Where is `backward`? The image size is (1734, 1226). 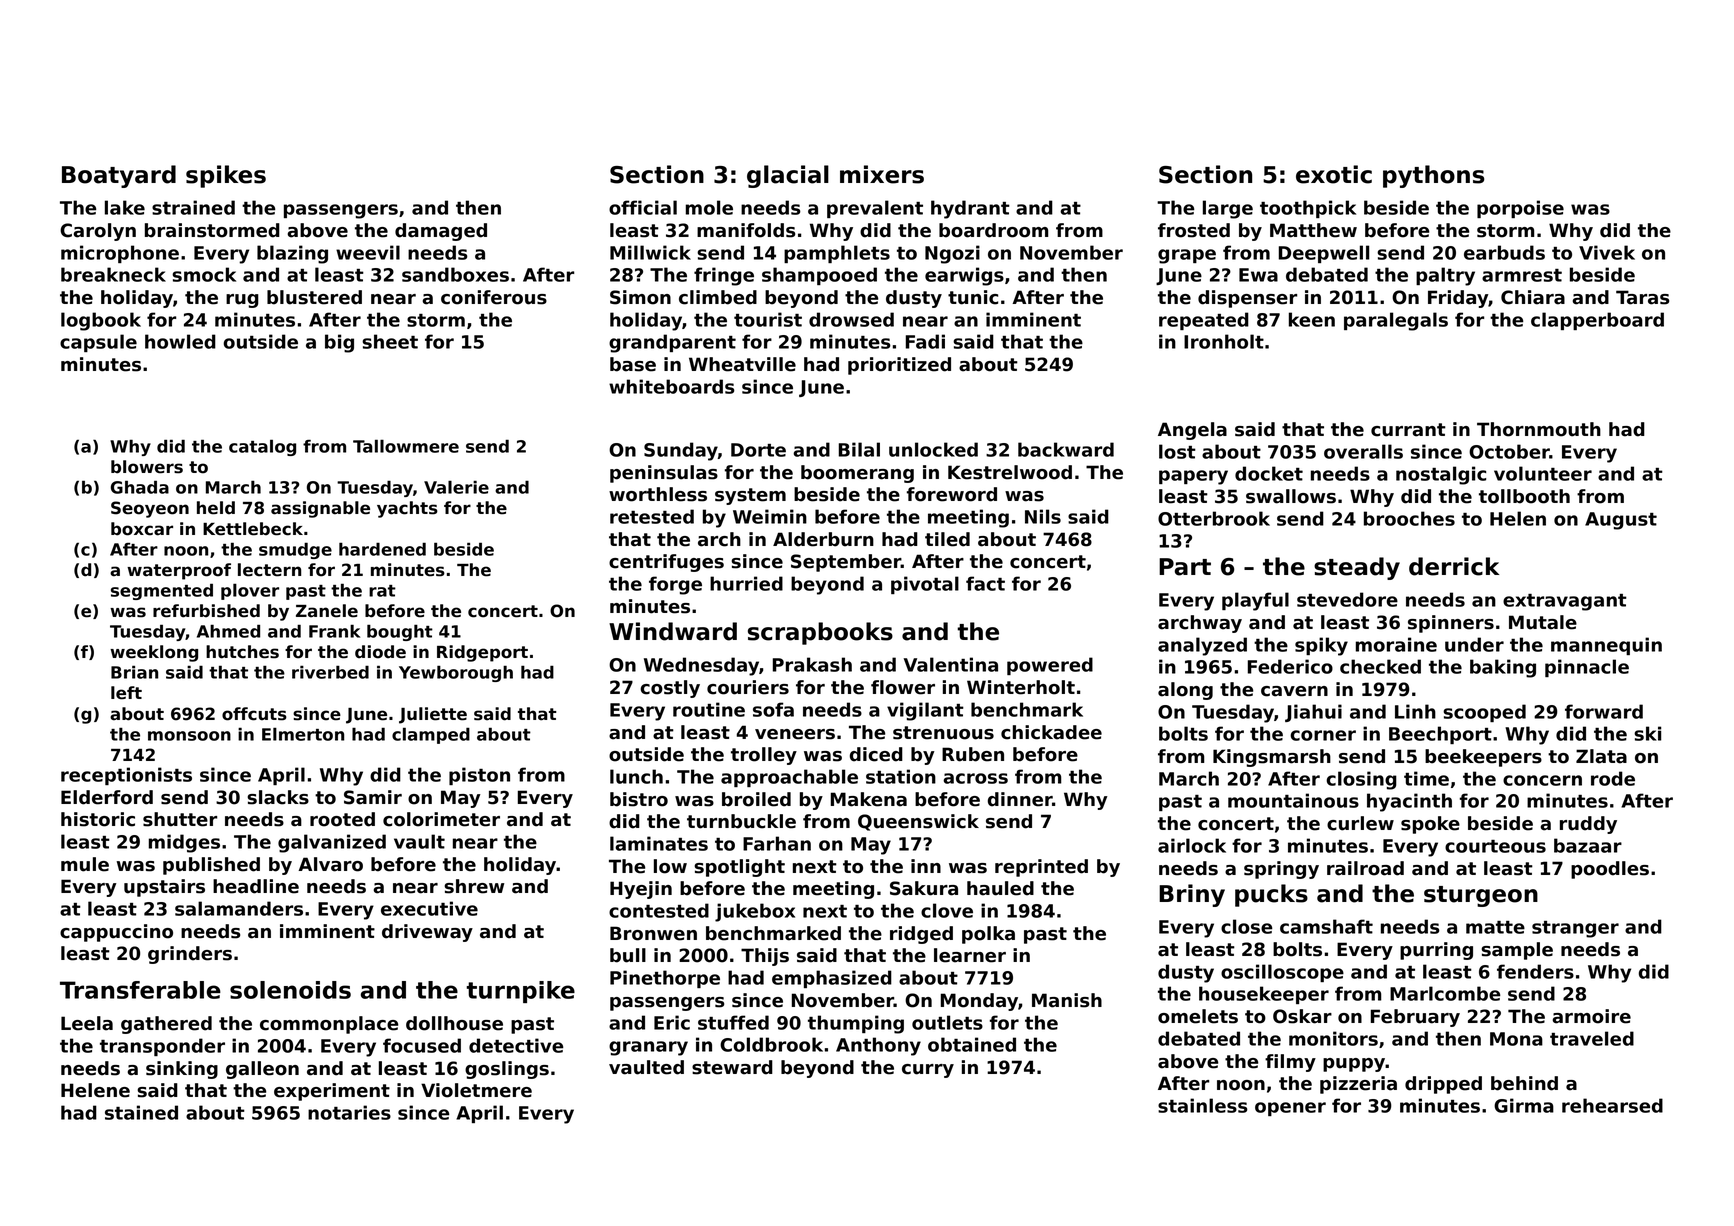 backward is located at coordinates (1066, 449).
